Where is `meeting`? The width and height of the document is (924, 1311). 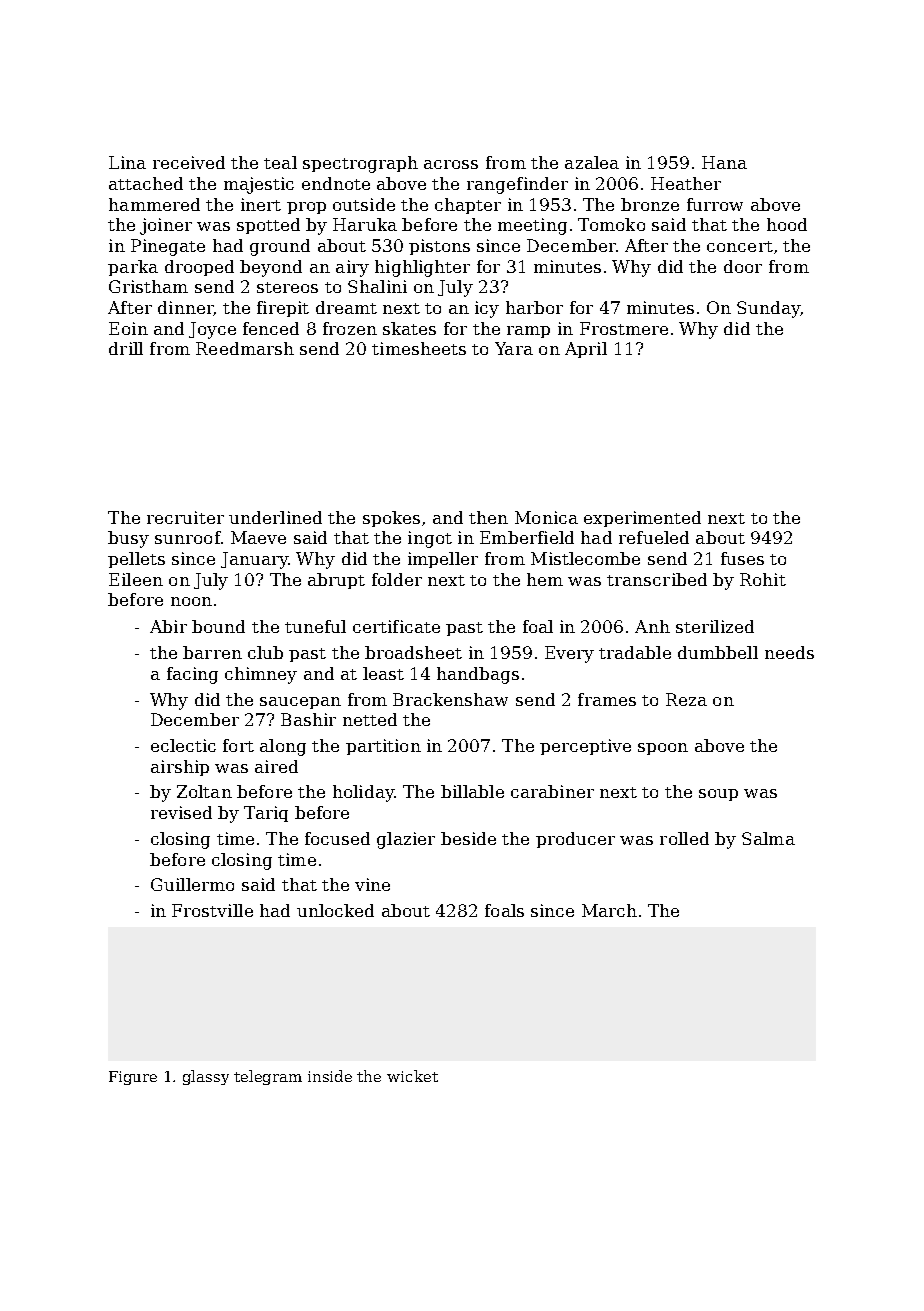
meeting is located at coordinates (532, 226).
